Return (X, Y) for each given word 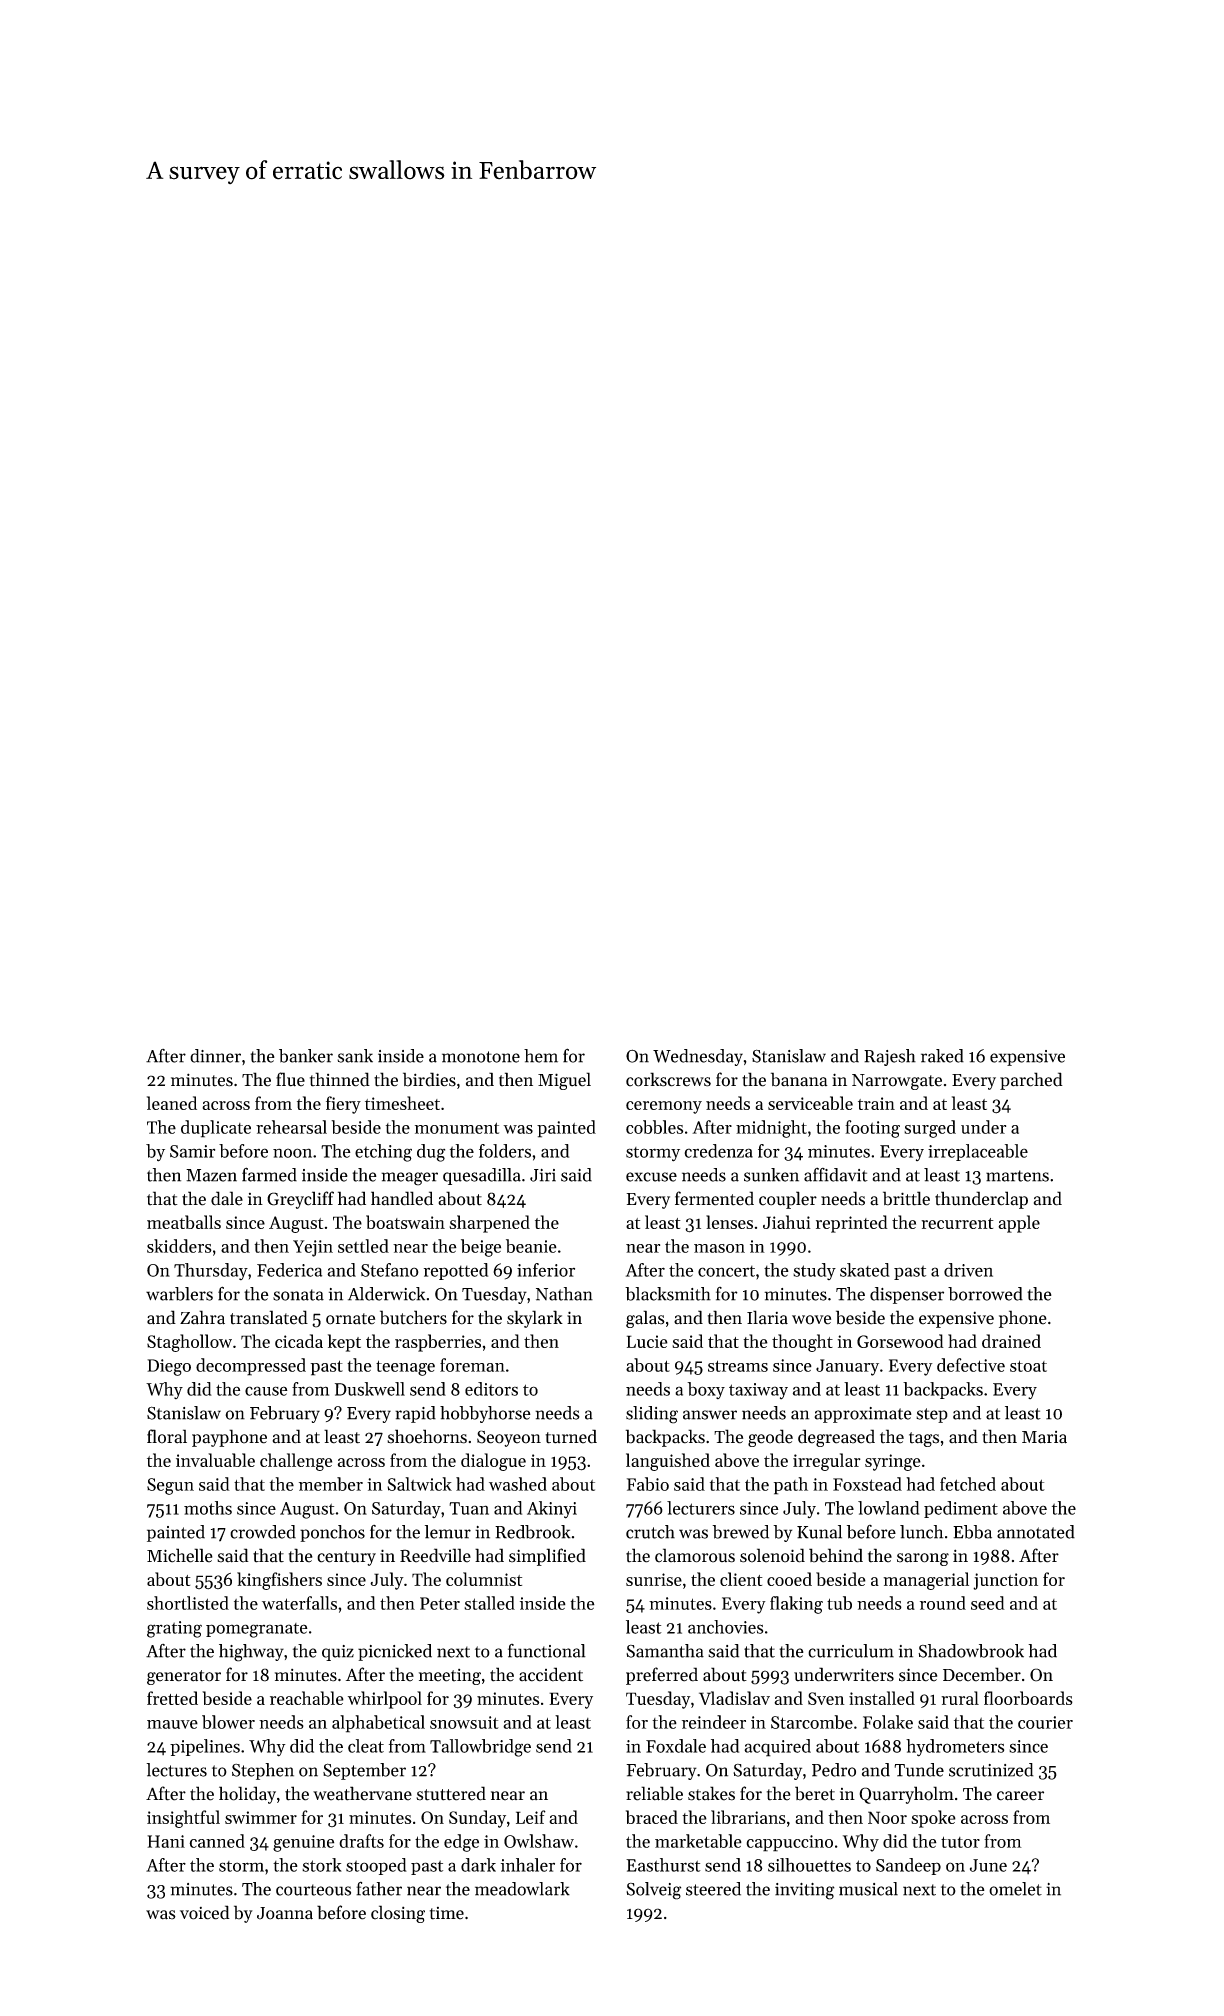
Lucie (647, 1341)
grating (174, 1629)
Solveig (653, 1891)
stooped (376, 1866)
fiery (343, 1105)
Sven (826, 1698)
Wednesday (698, 1057)
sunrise (654, 1579)
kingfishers (279, 1581)
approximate (863, 1415)
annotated (1036, 1532)
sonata (298, 1295)
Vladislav (734, 1698)
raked (942, 1056)
